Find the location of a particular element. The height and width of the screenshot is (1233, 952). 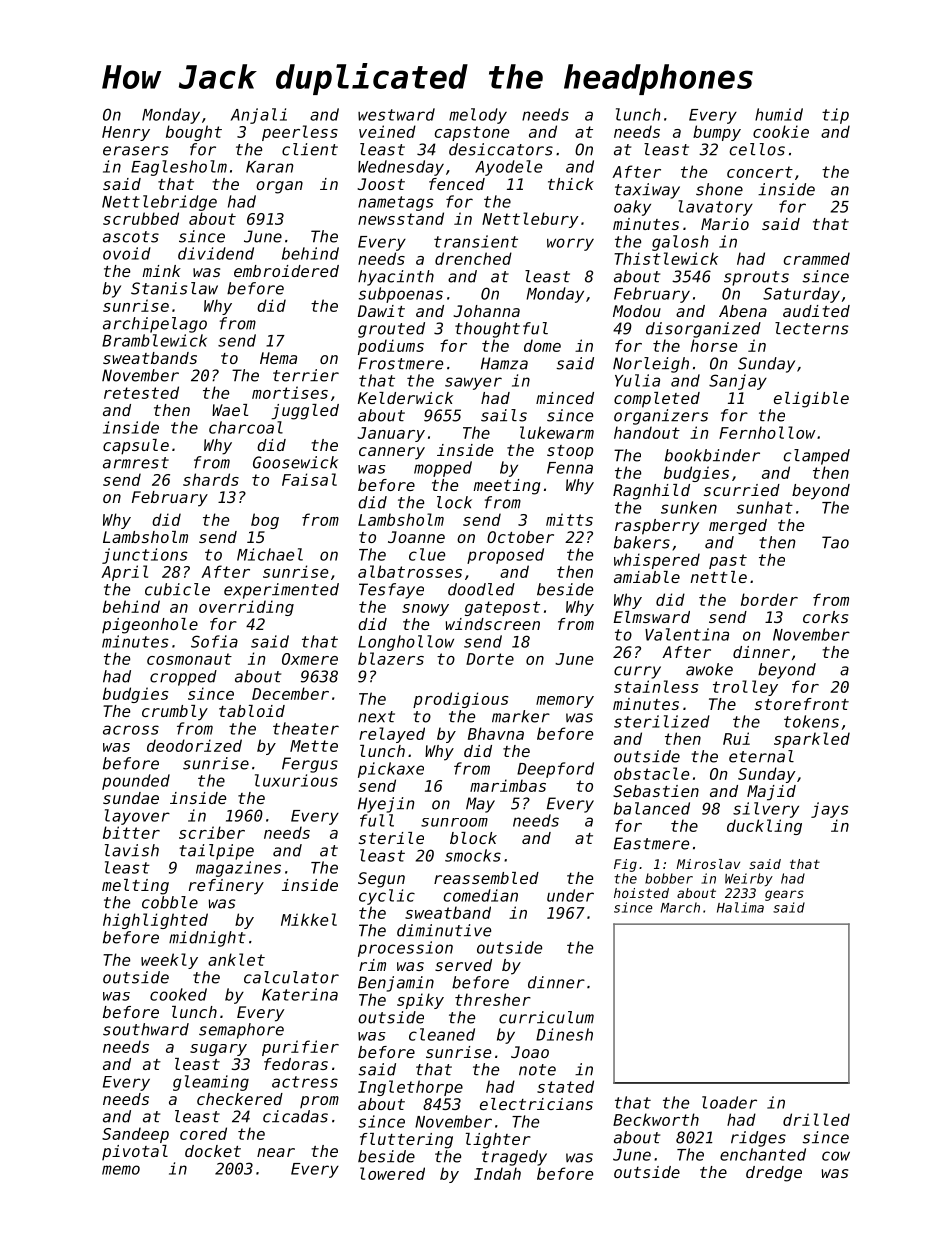

across is located at coordinates (131, 730).
